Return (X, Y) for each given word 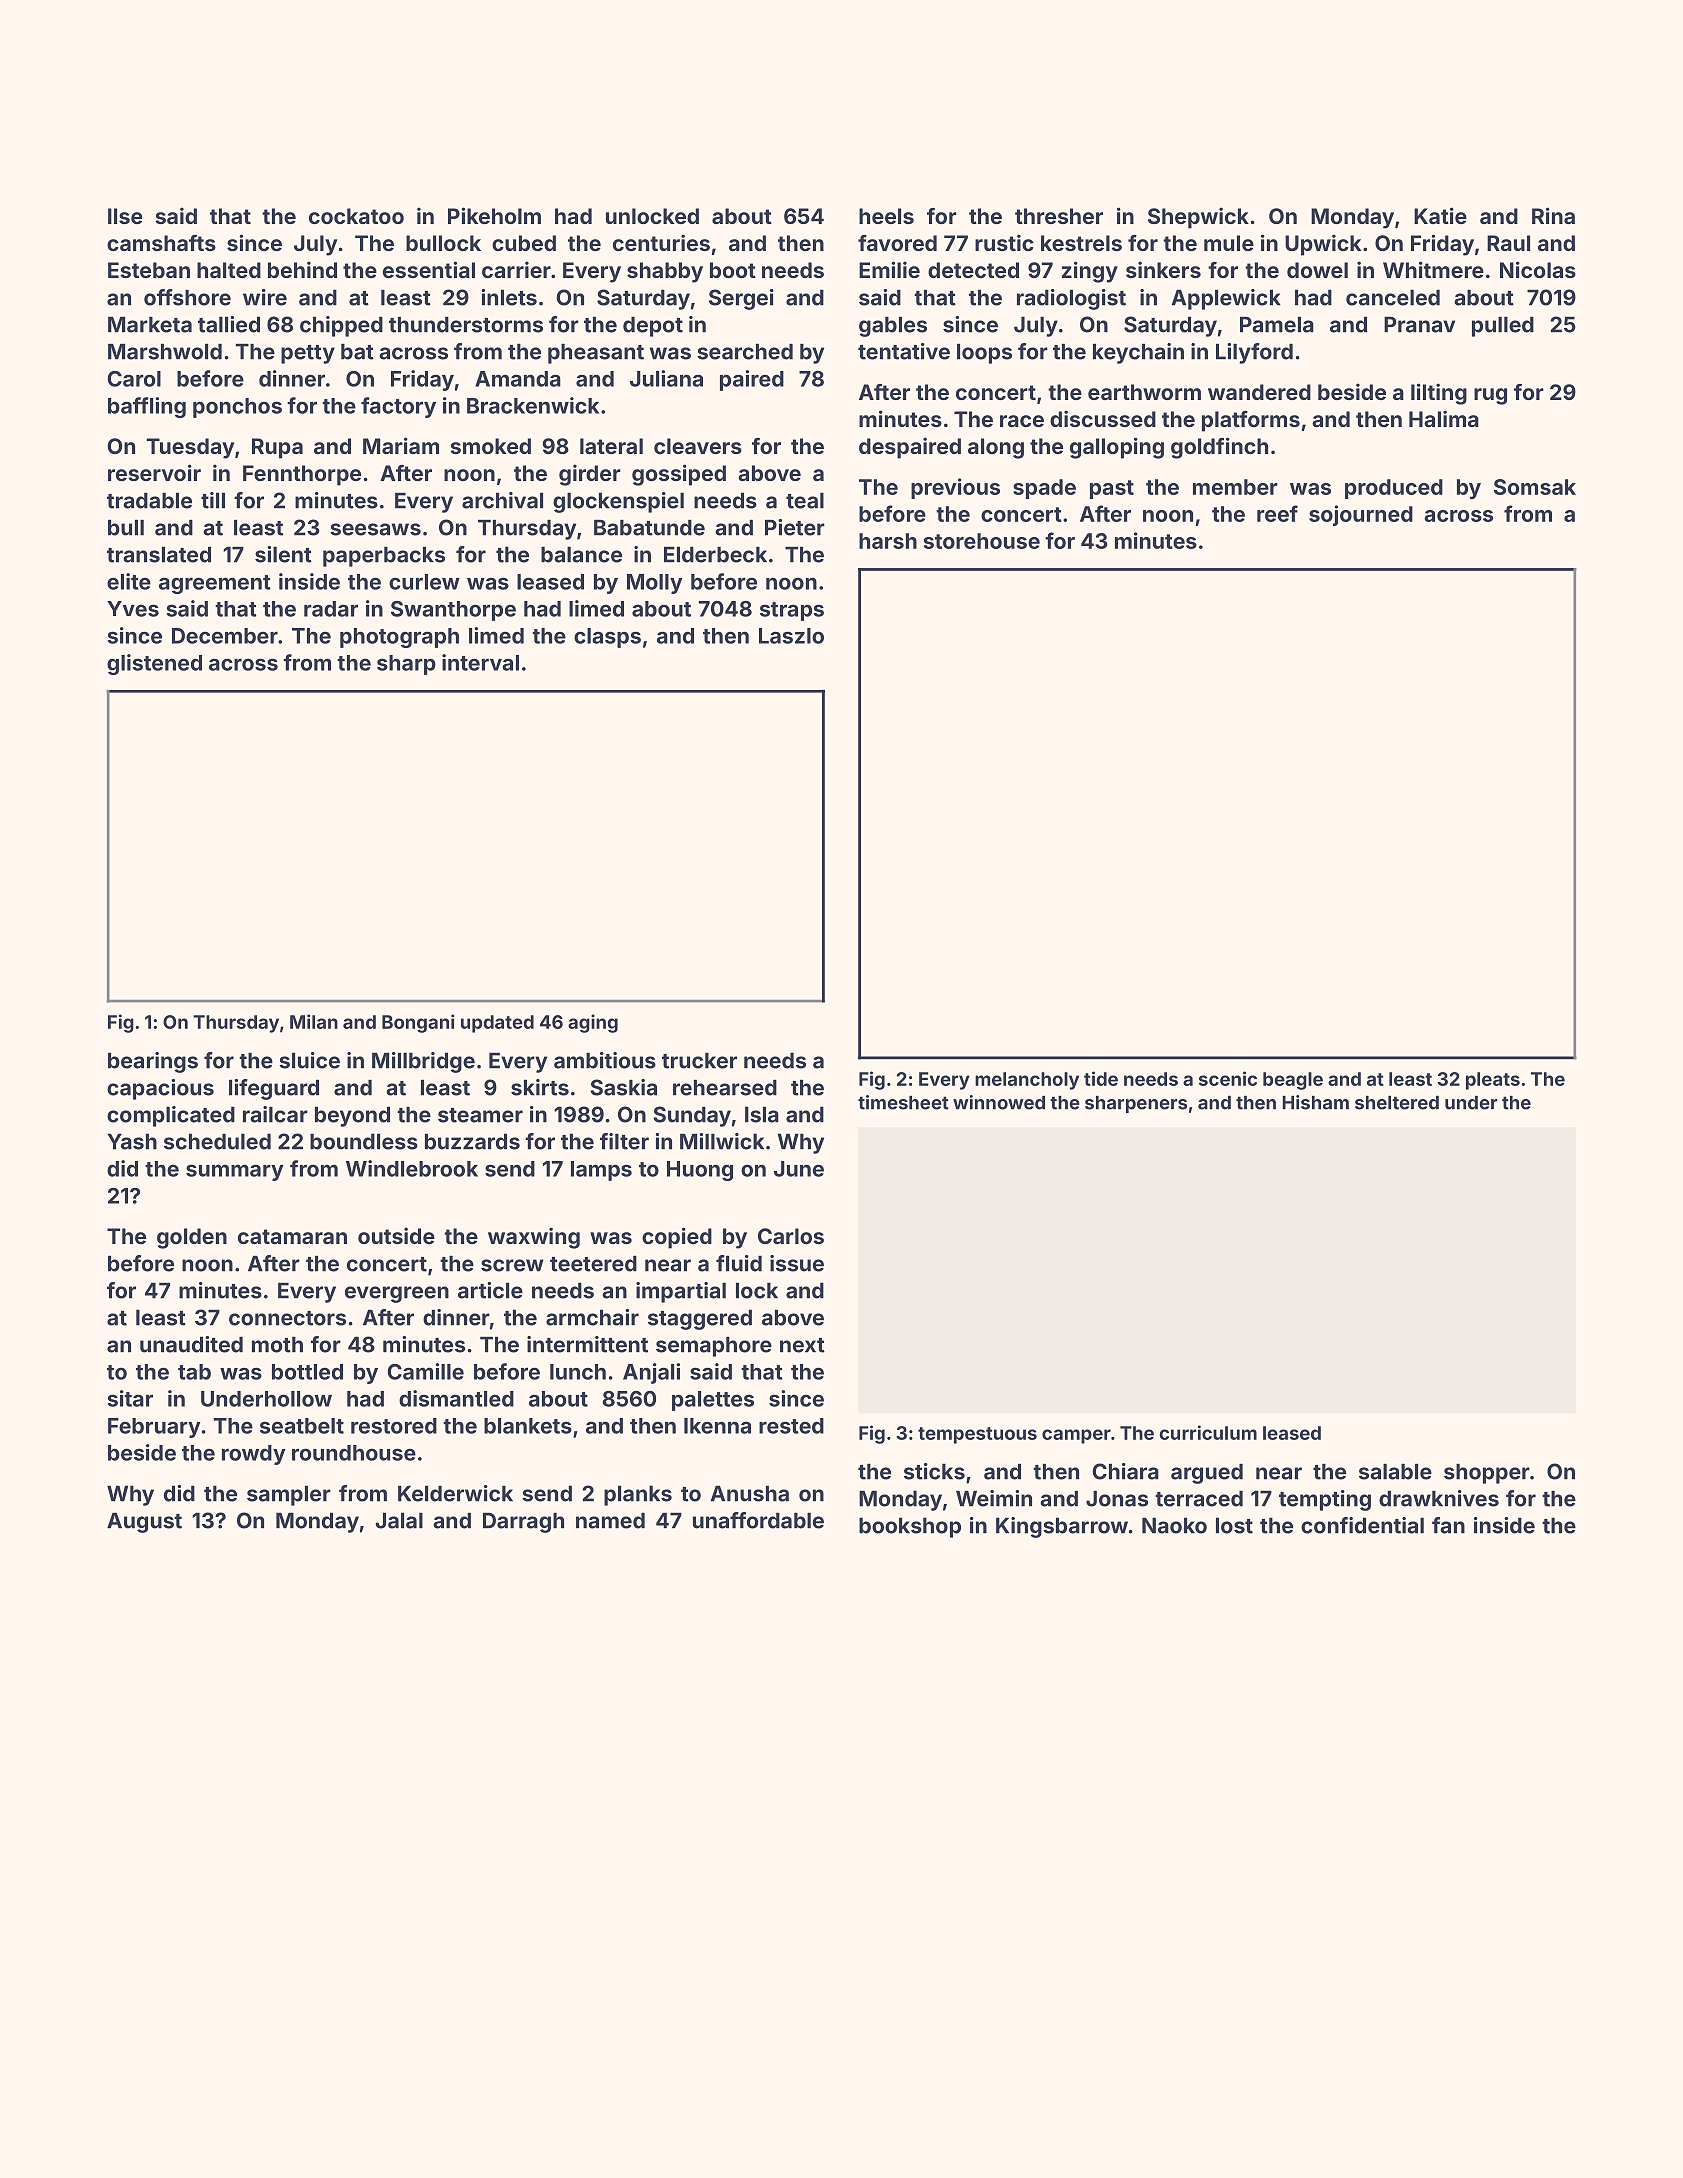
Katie (1440, 215)
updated (497, 1024)
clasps (607, 638)
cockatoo (356, 216)
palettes (713, 1401)
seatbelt (302, 1426)
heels (886, 216)
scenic (1228, 1078)
